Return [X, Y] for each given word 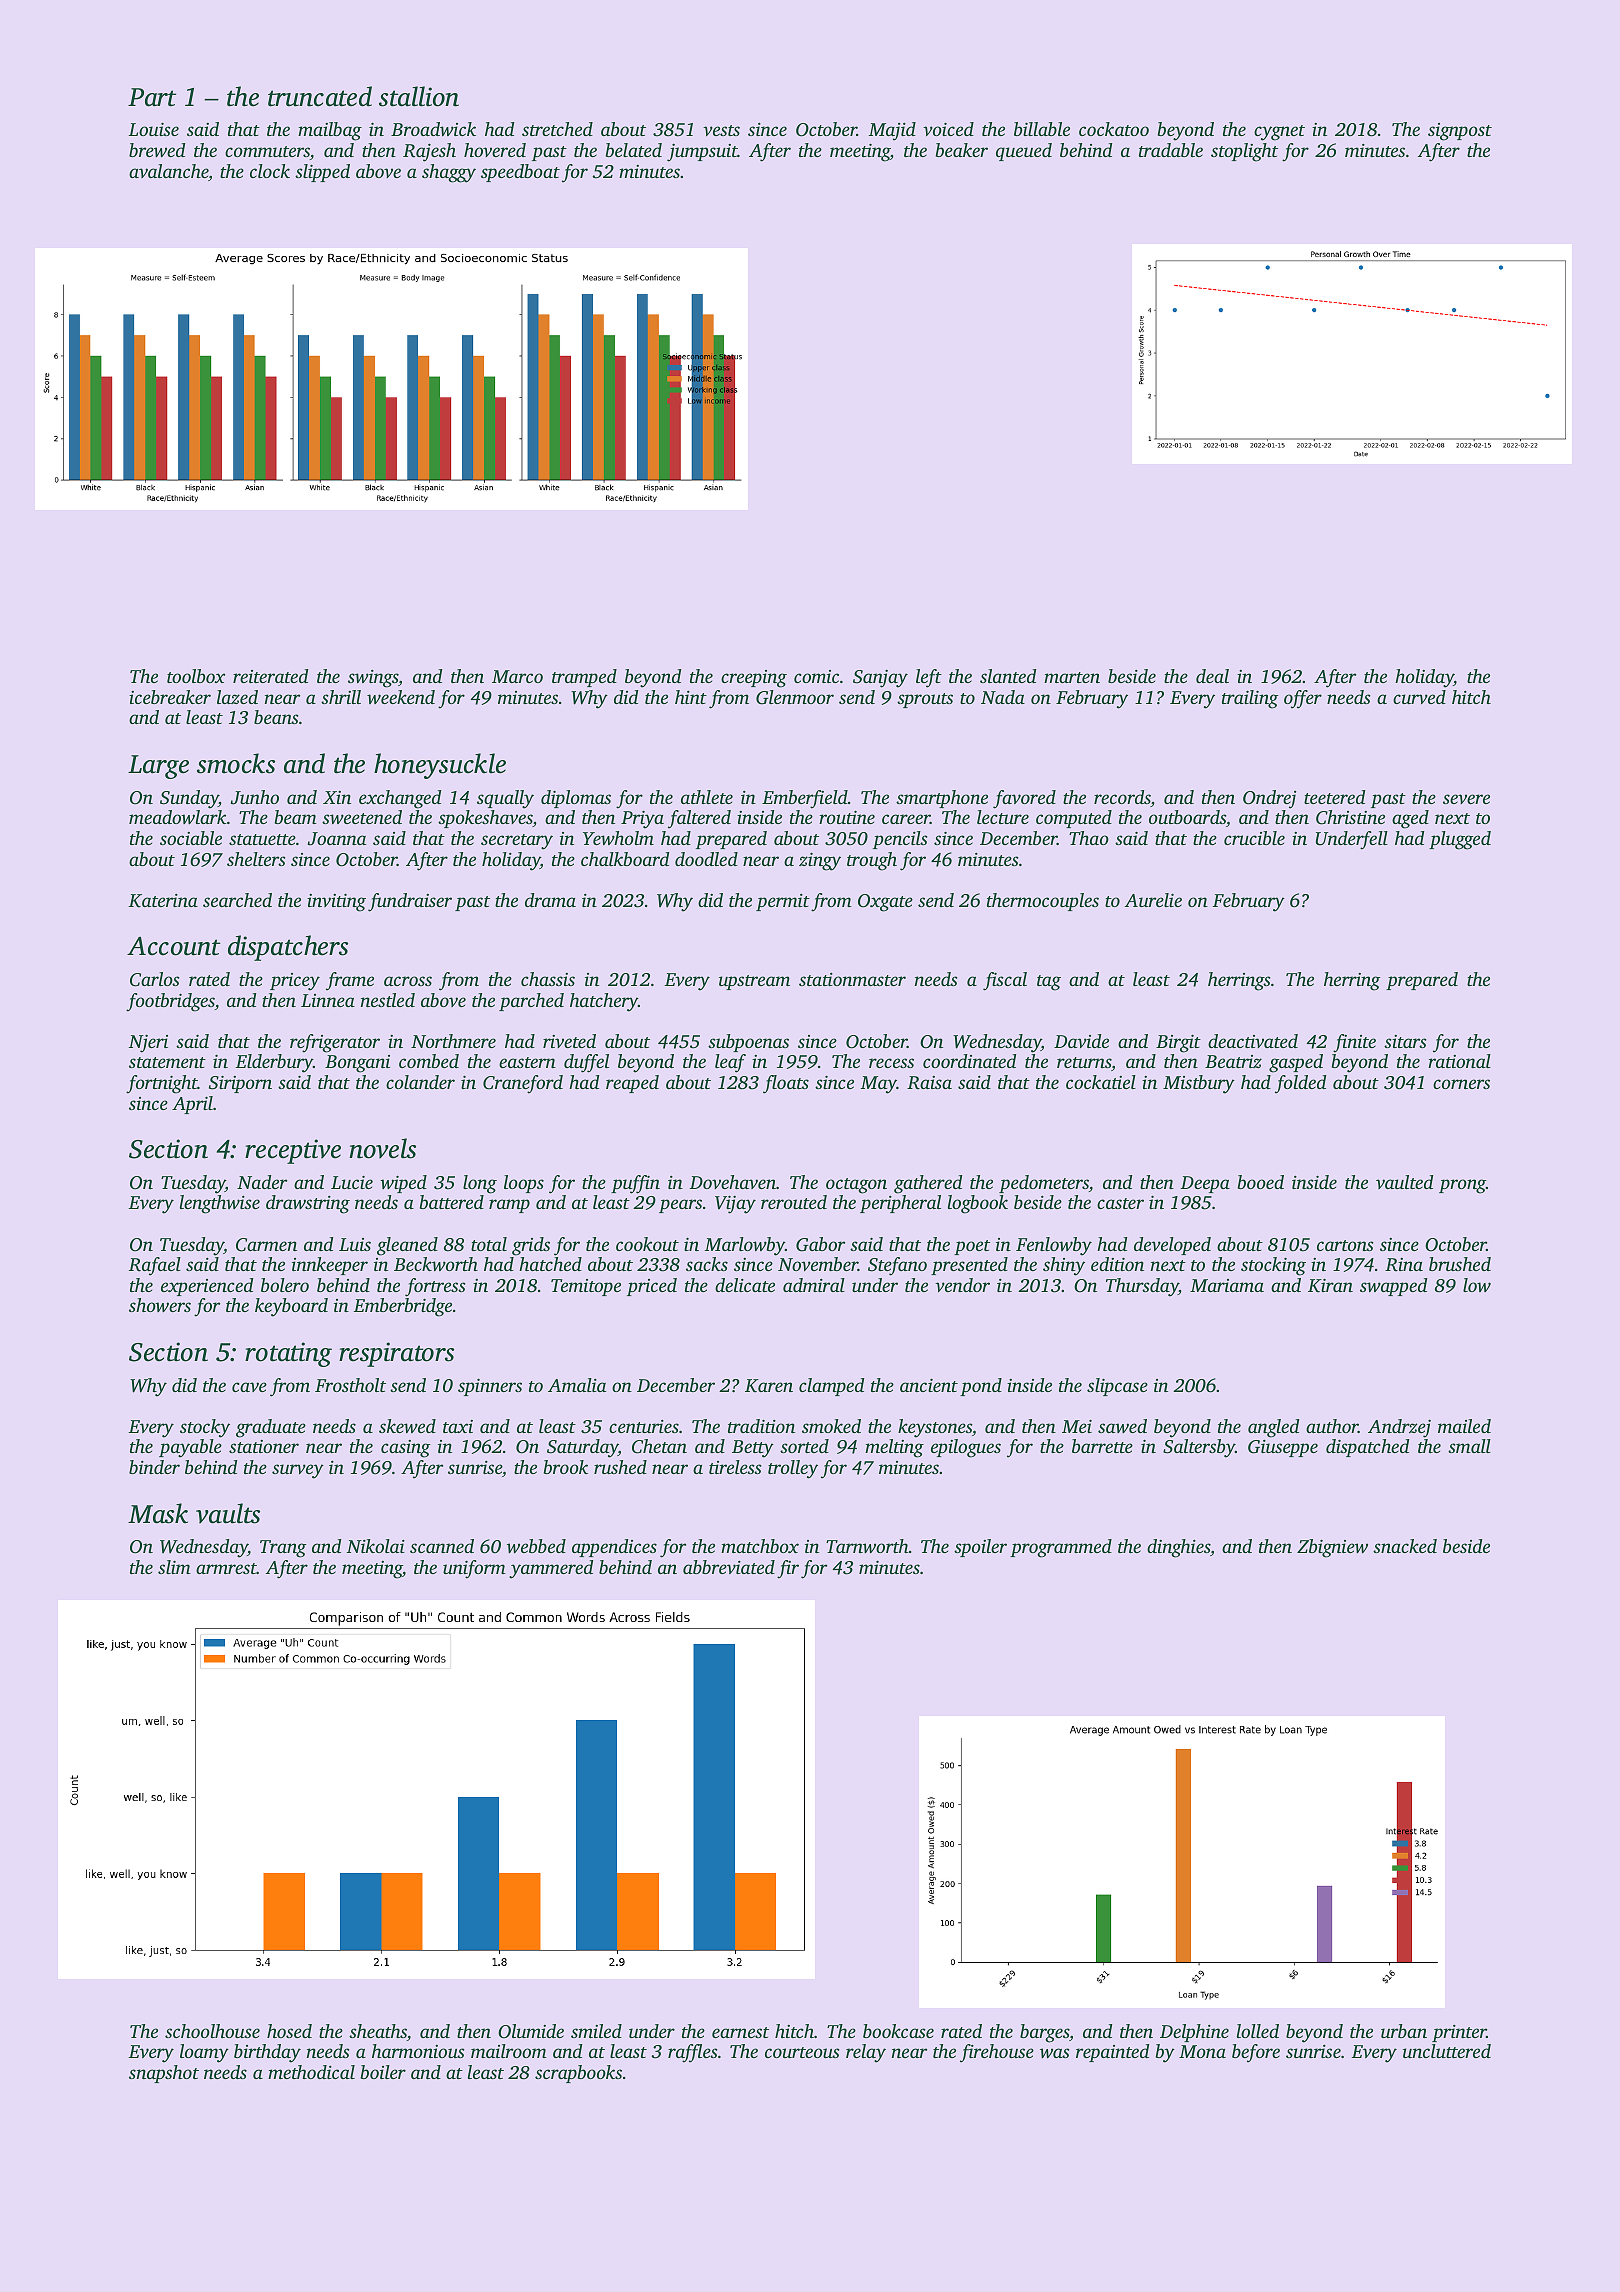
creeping [754, 679]
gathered [928, 1184]
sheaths [378, 2031]
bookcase [898, 2031]
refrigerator [335, 1043]
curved [1419, 697]
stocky [205, 1428]
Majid [892, 131]
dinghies [1178, 1548]
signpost [1460, 132]
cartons [1345, 1245]
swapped [1393, 1287]
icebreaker [170, 697]
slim [174, 1567]
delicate [745, 1285]
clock [270, 171]
